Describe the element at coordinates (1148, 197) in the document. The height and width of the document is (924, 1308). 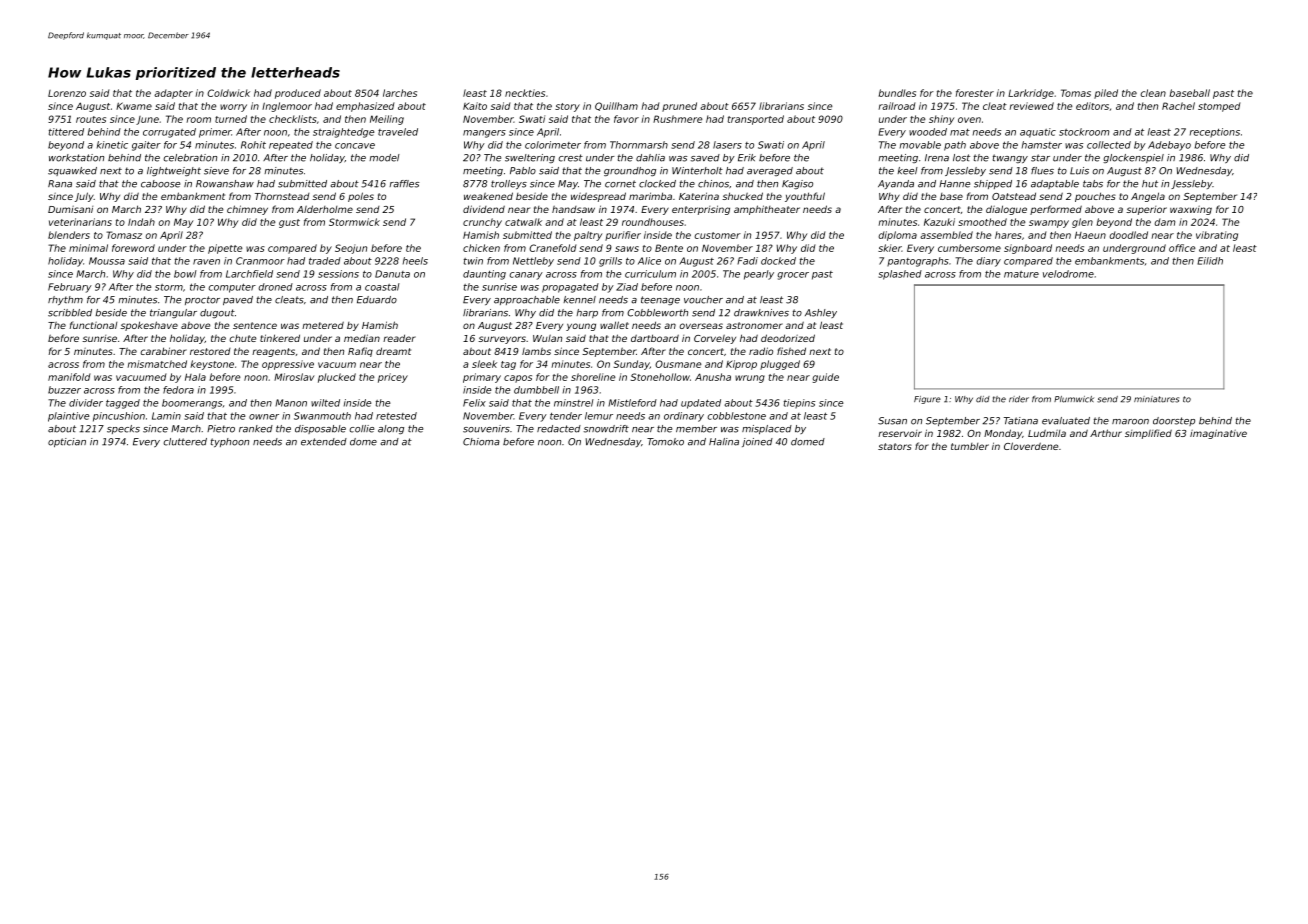
I see `Angela` at that location.
